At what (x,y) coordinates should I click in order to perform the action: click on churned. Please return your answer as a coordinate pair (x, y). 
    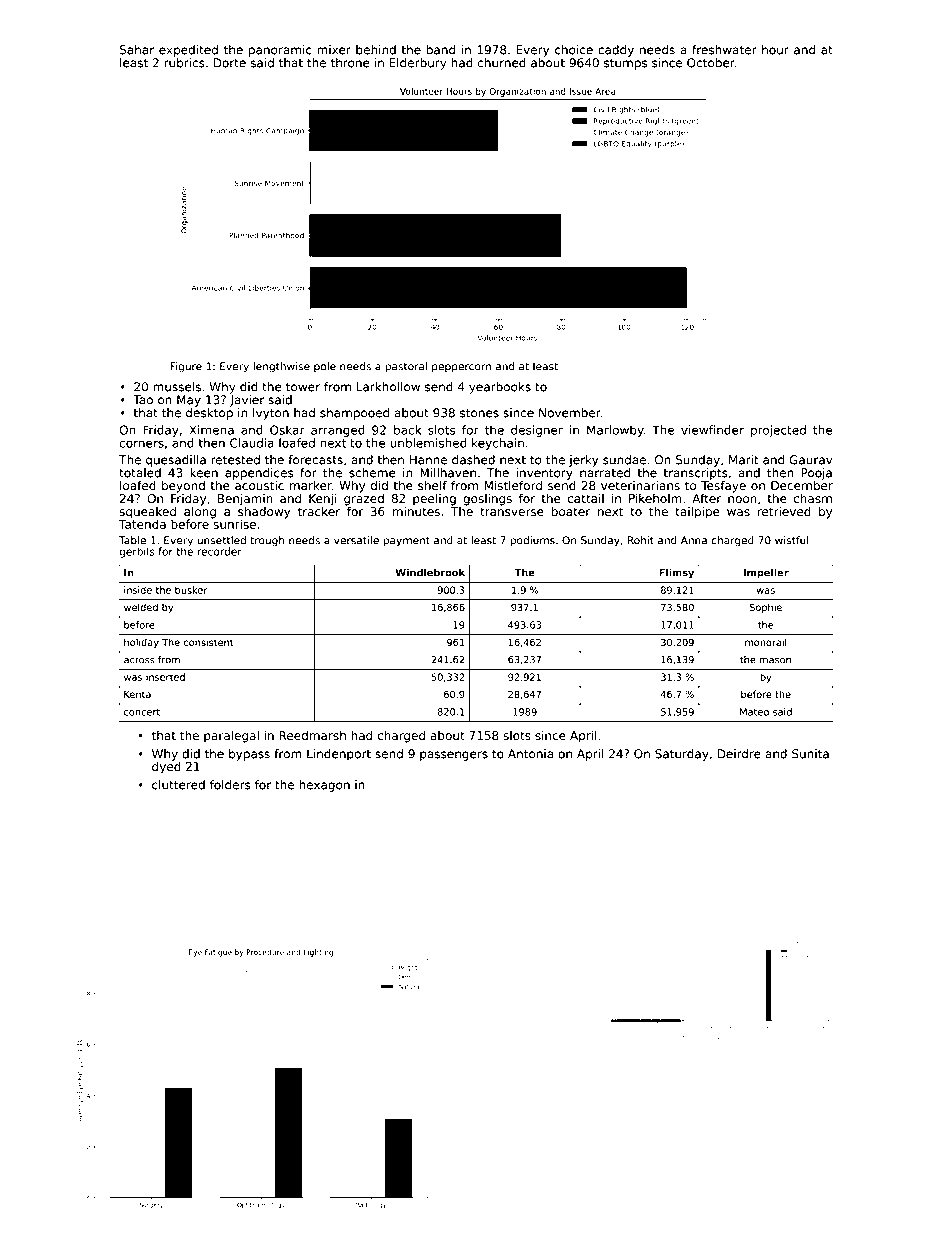
    Looking at the image, I should click on (502, 63).
